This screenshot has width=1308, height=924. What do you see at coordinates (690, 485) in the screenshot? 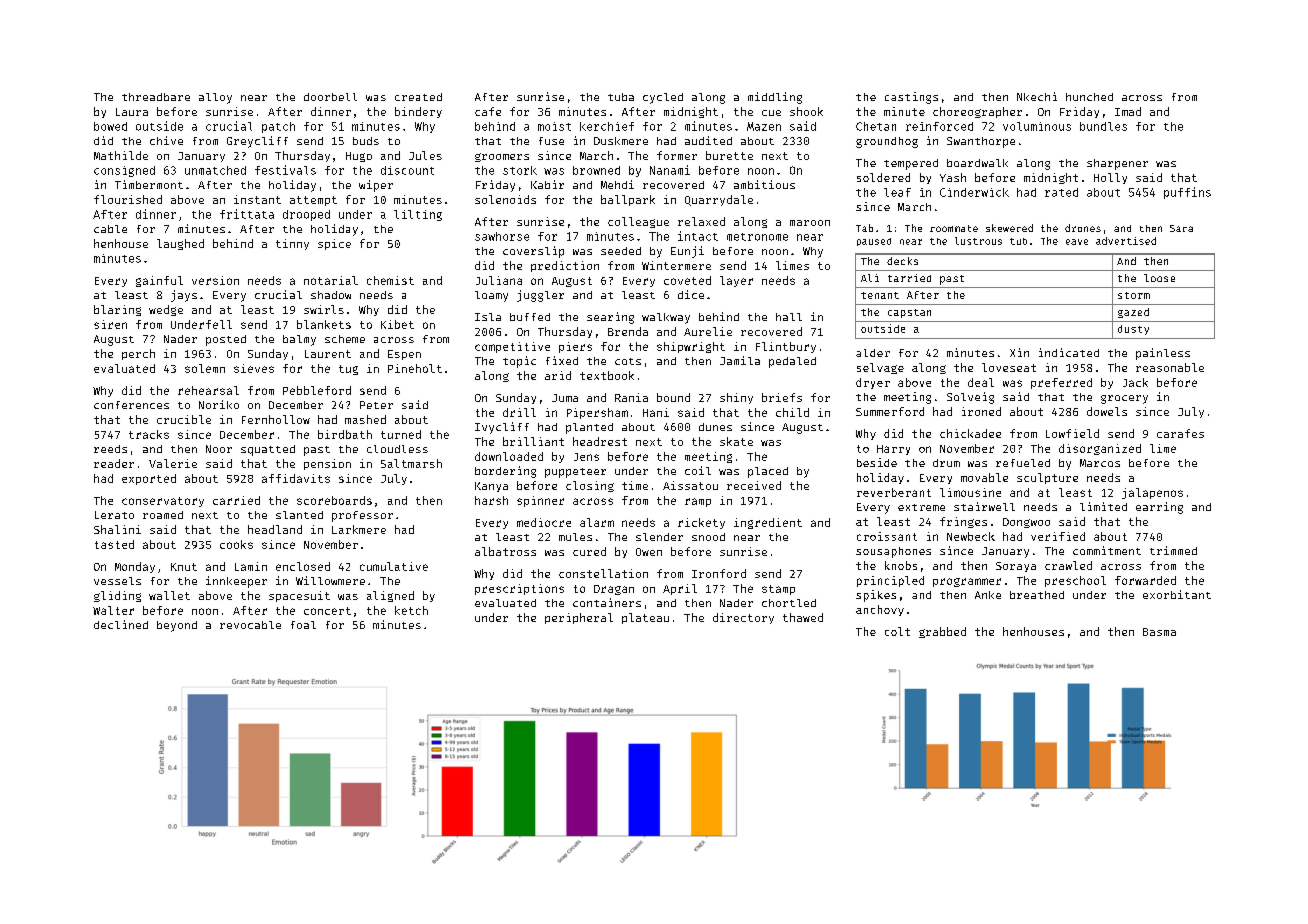
I see `Aissatou` at bounding box center [690, 485].
